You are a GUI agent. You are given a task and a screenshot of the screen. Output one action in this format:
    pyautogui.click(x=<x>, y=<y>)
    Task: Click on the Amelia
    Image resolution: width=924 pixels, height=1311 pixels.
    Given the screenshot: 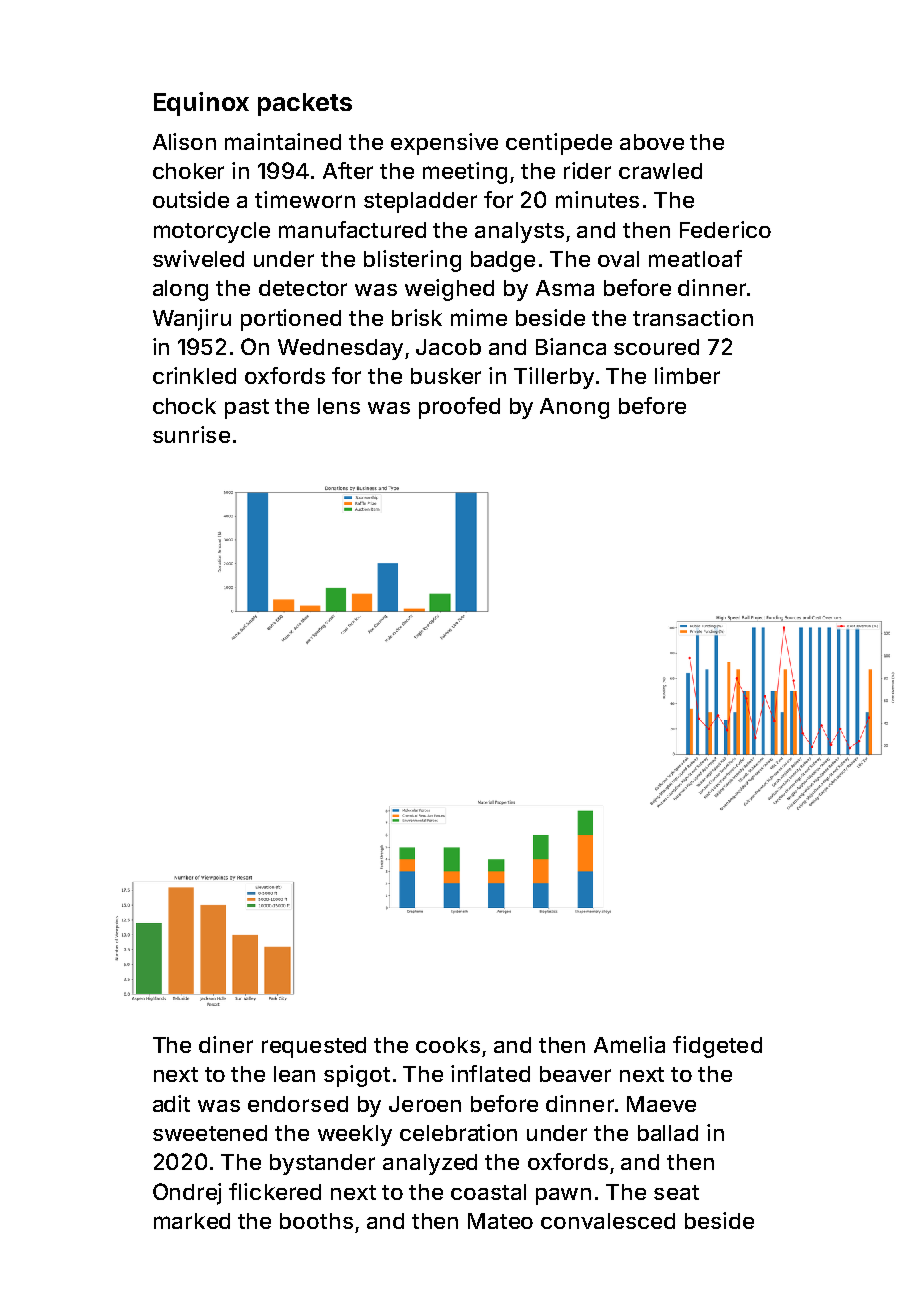 What is the action you would take?
    pyautogui.click(x=629, y=1044)
